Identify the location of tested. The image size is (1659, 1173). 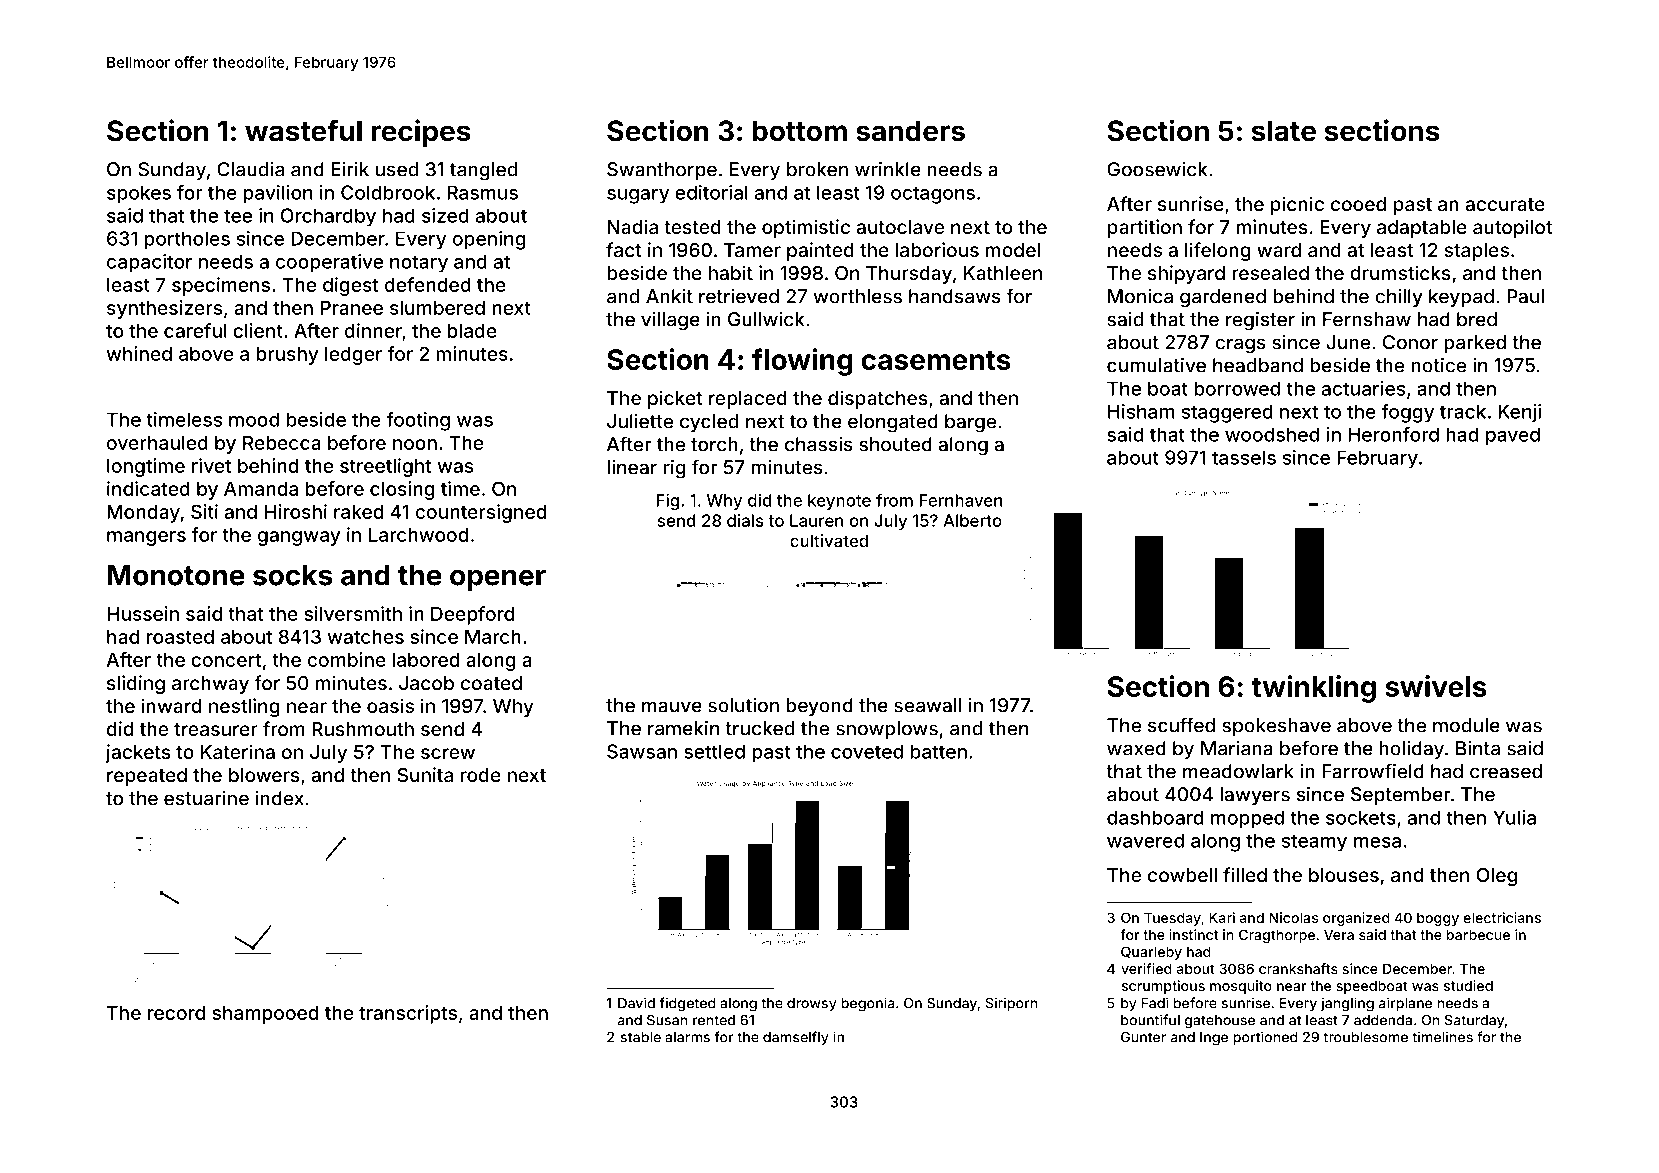
(692, 227).
